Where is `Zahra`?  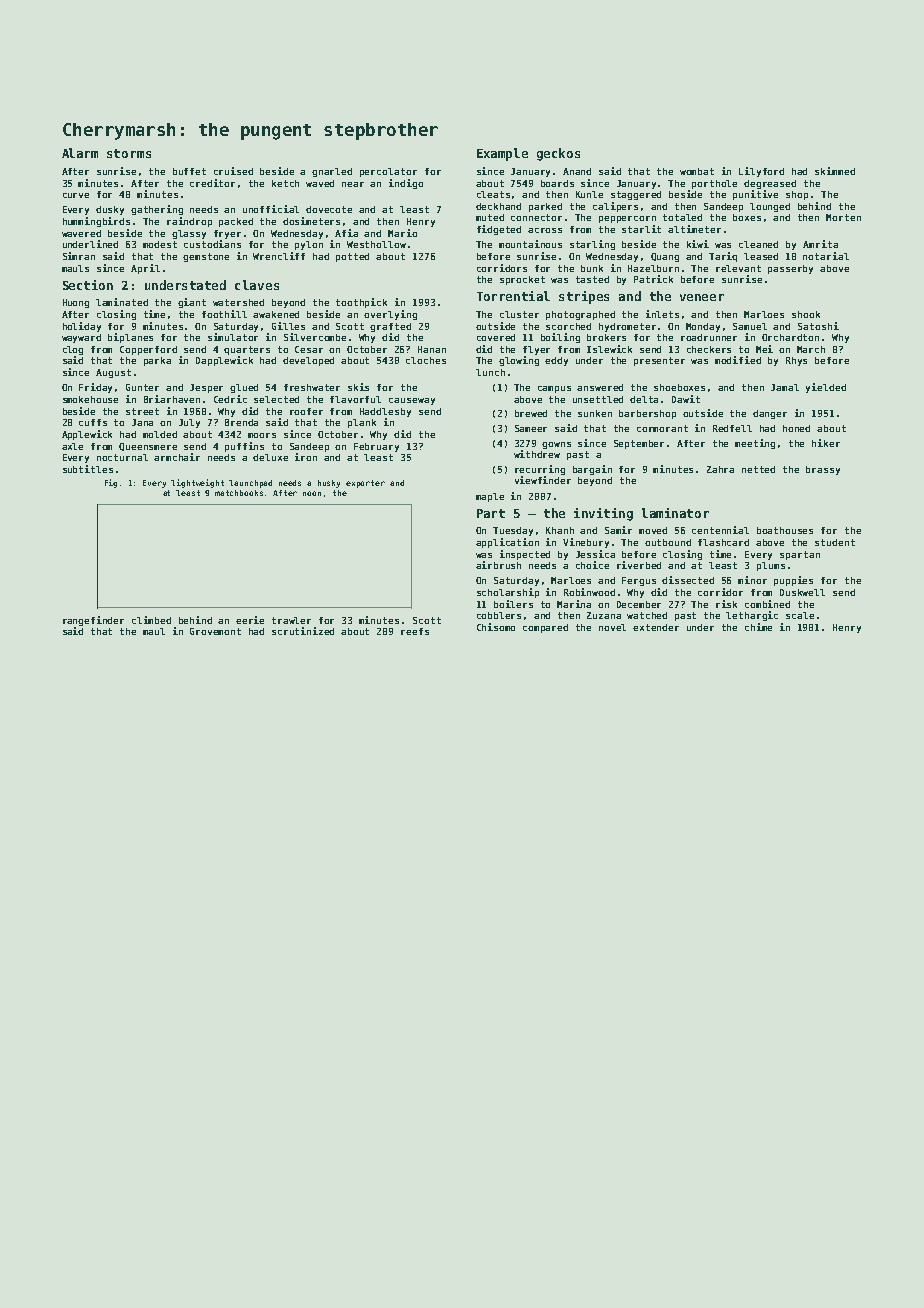
Zahra is located at coordinates (720, 469).
